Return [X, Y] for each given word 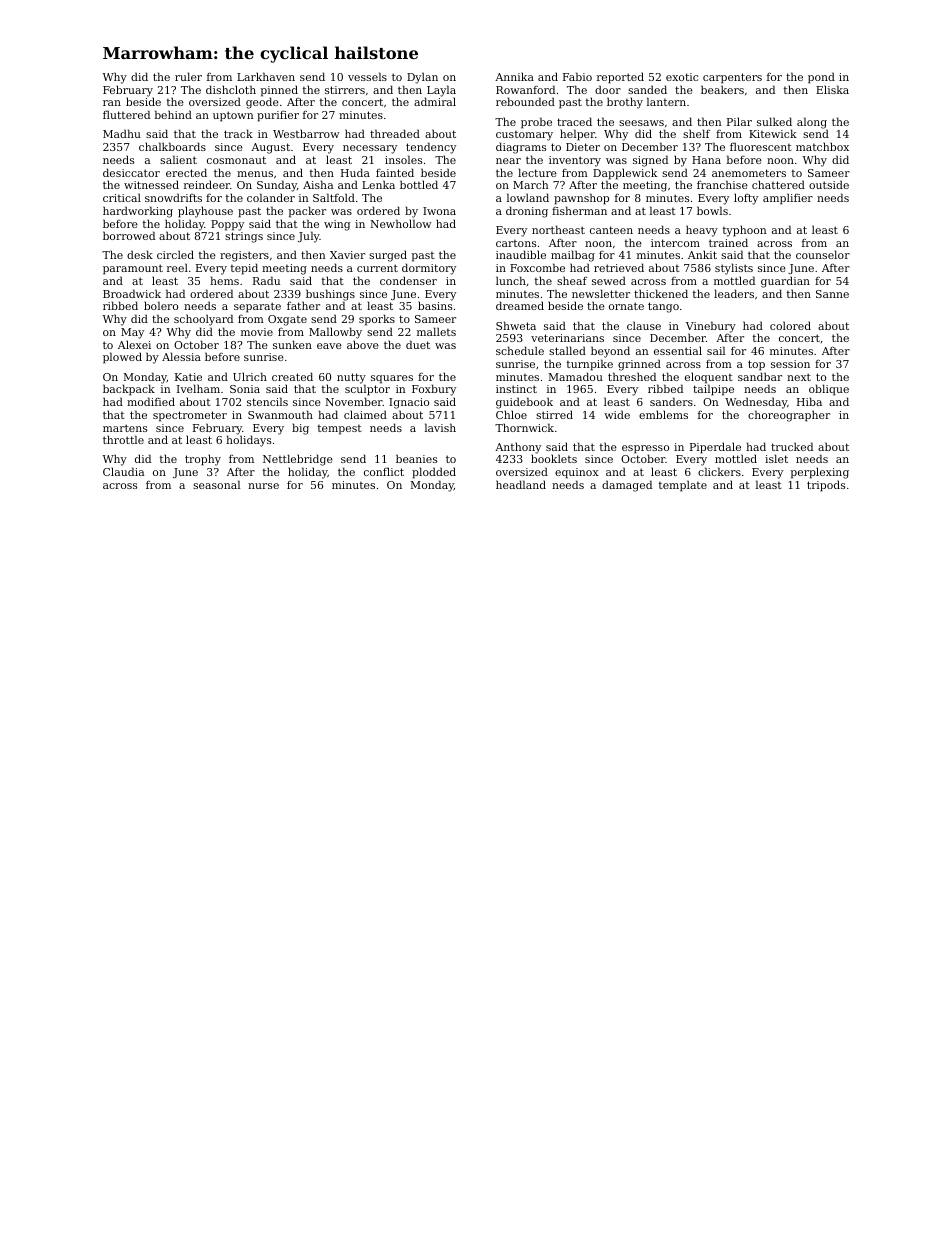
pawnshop [581, 199]
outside [829, 184]
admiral [435, 102]
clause [644, 325]
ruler [188, 76]
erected [186, 172]
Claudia [123, 471]
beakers [722, 89]
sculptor [367, 390]
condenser [408, 280]
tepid [244, 269]
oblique [829, 390]
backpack [129, 390]
